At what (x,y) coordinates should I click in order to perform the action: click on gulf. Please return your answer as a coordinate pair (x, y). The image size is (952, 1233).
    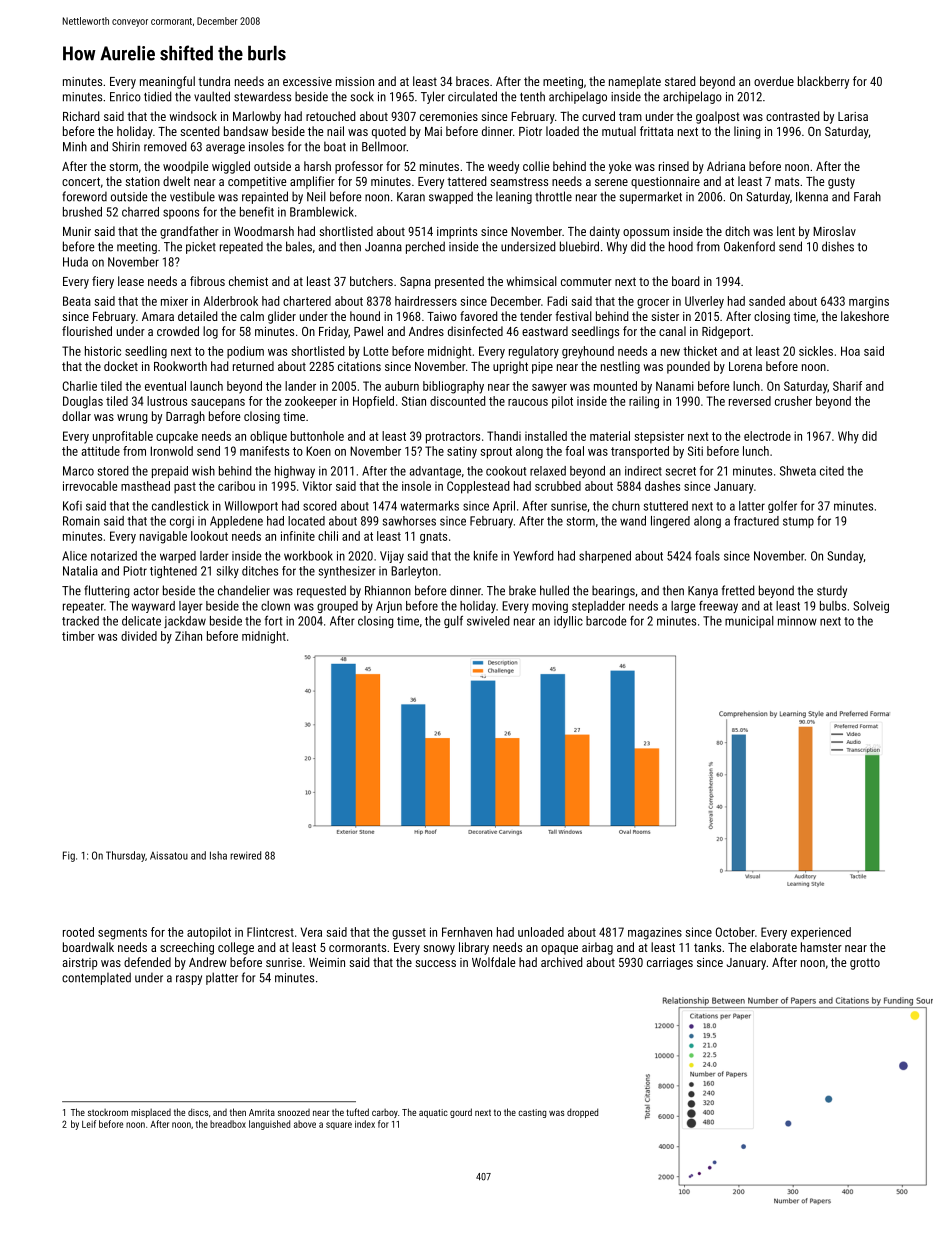
    Looking at the image, I should click on (453, 622).
